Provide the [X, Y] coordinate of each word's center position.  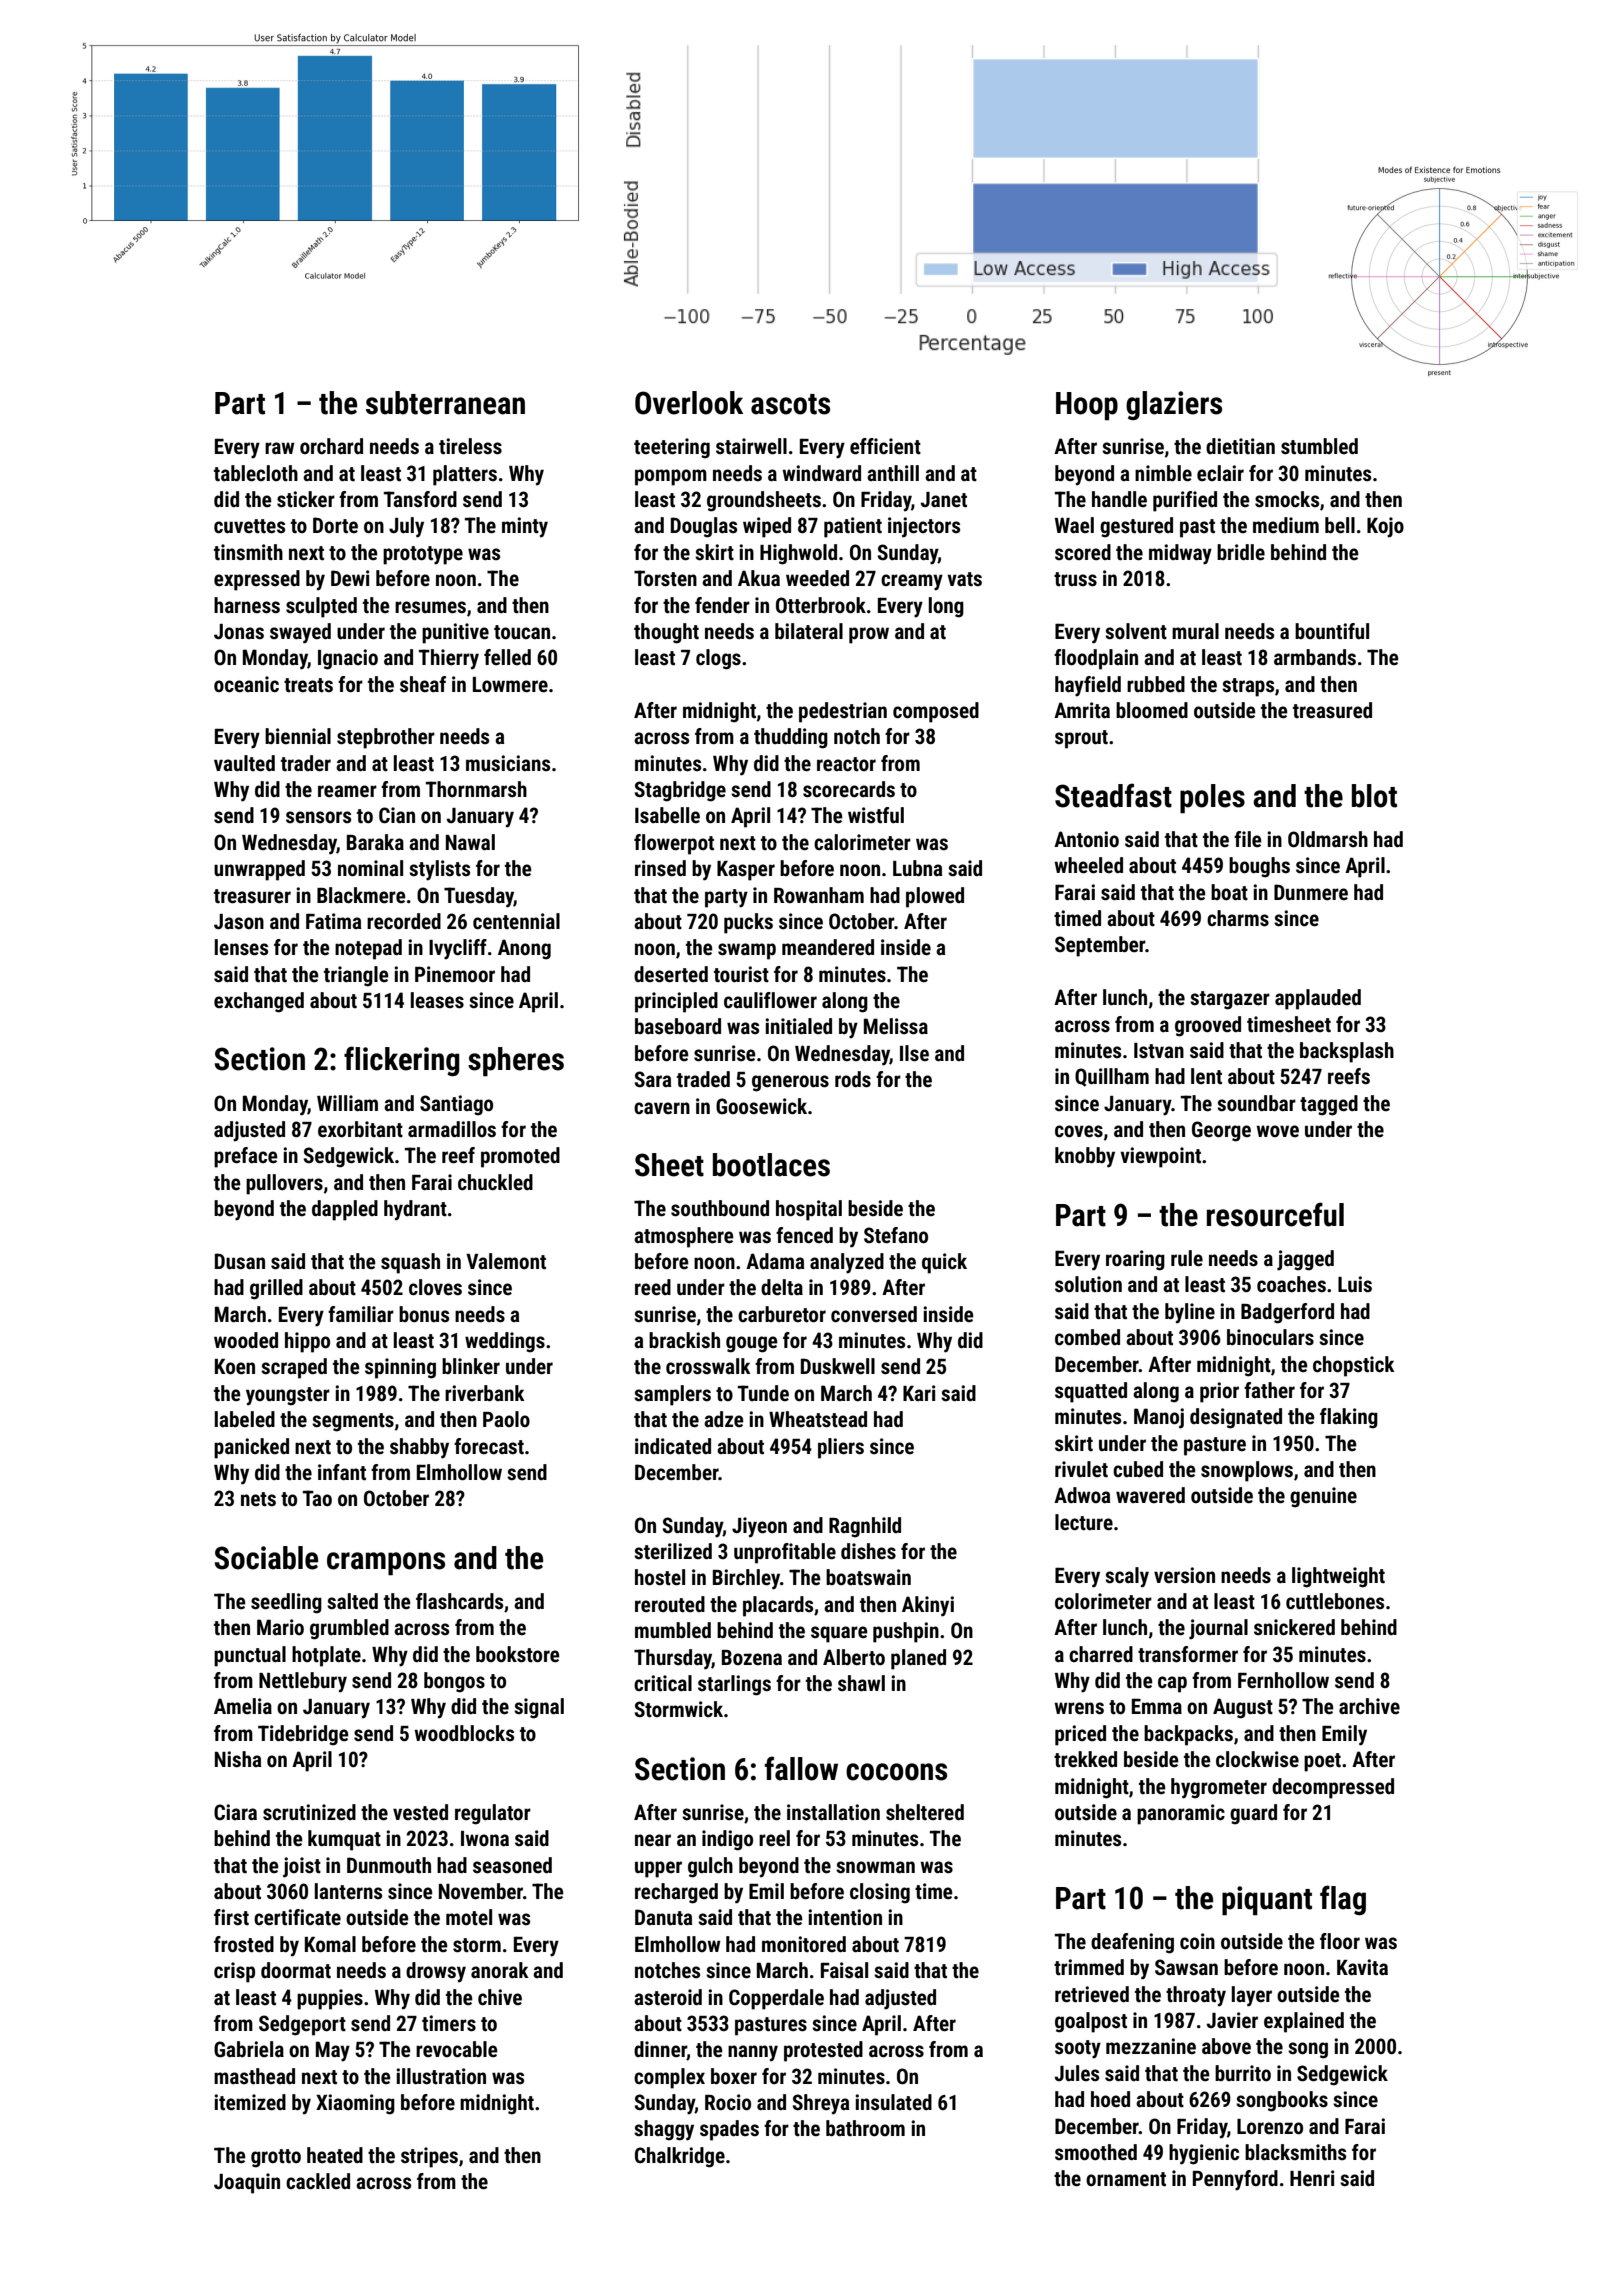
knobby [1085, 1157]
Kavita [1362, 1967]
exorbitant [360, 1129]
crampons [386, 1564]
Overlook [689, 403]
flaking [1349, 1418]
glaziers [1174, 405]
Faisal [844, 1970]
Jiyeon [759, 1527]
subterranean [445, 403]
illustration [441, 2076]
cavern [662, 1108]
